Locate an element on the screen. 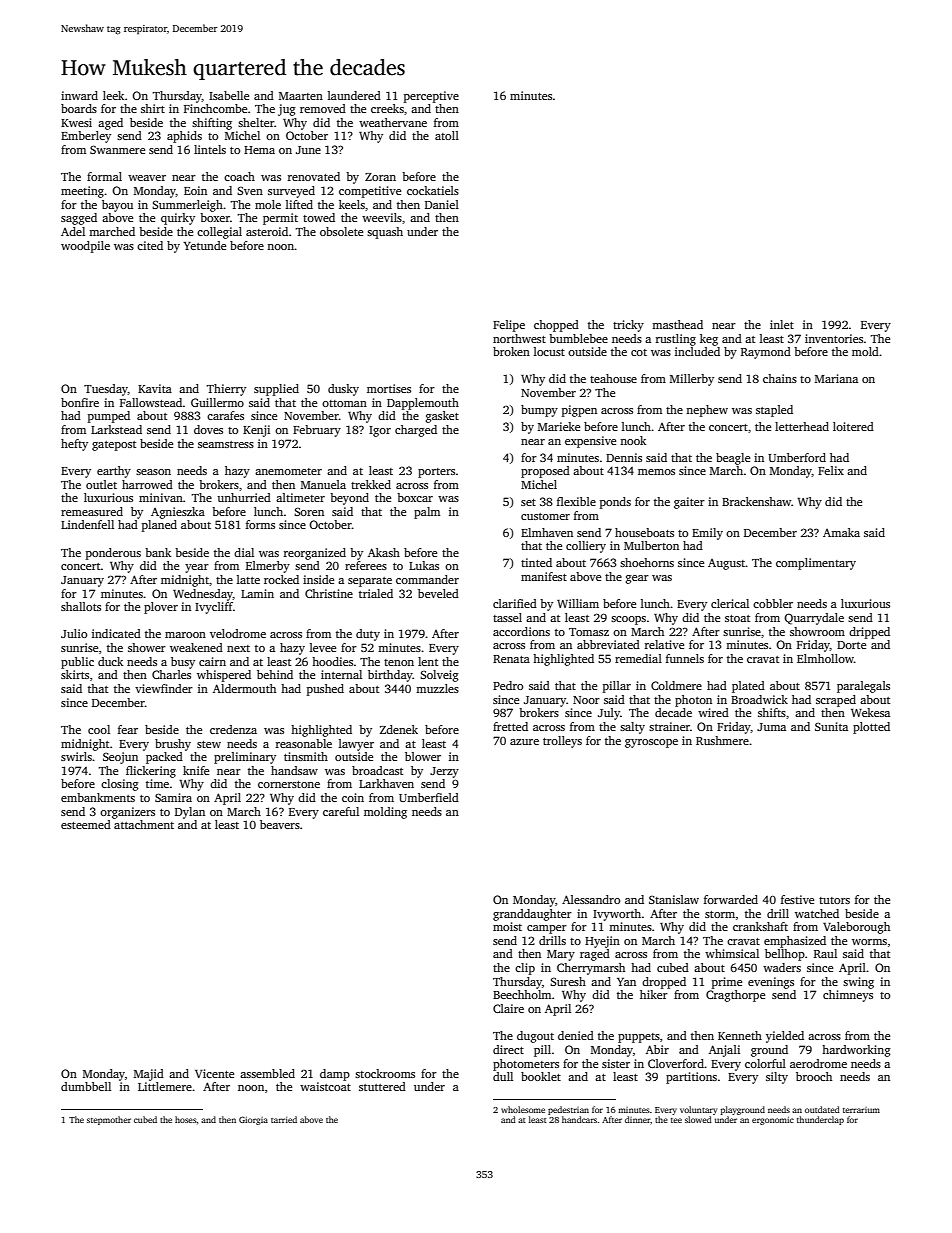  plated is located at coordinates (748, 687).
